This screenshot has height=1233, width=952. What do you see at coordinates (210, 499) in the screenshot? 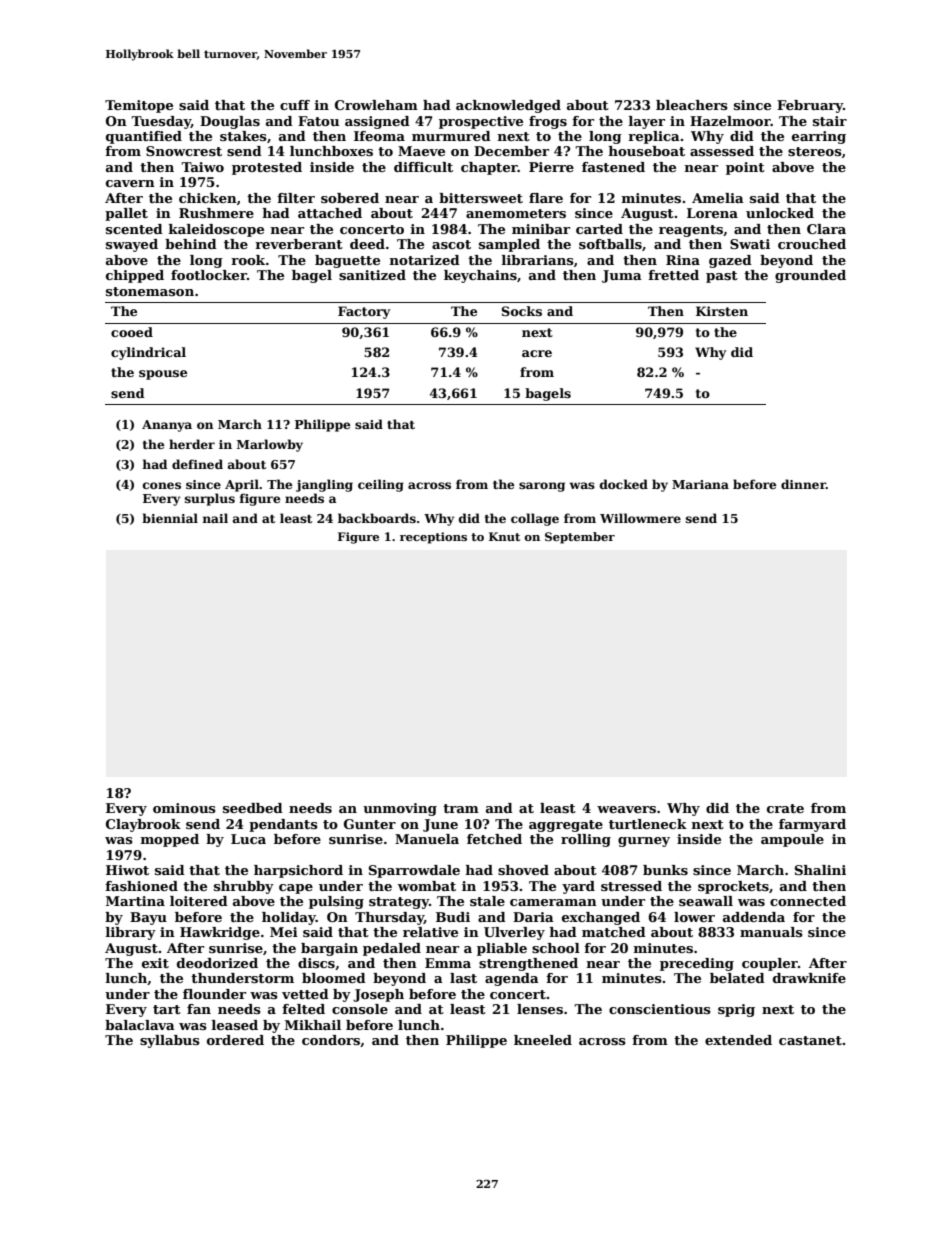
I see `surplus` at bounding box center [210, 499].
